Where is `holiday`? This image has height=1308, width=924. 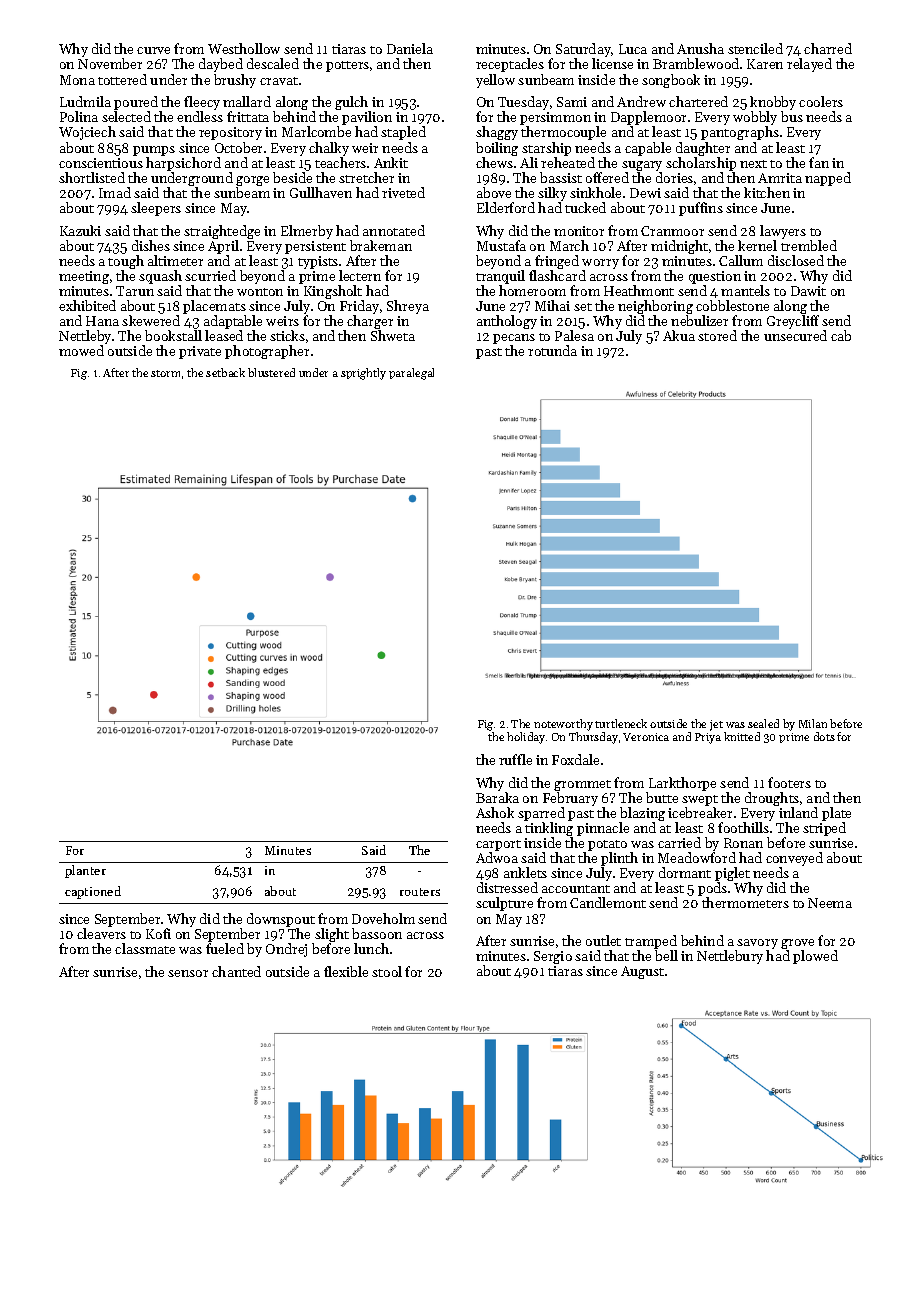 holiday is located at coordinates (526, 738).
